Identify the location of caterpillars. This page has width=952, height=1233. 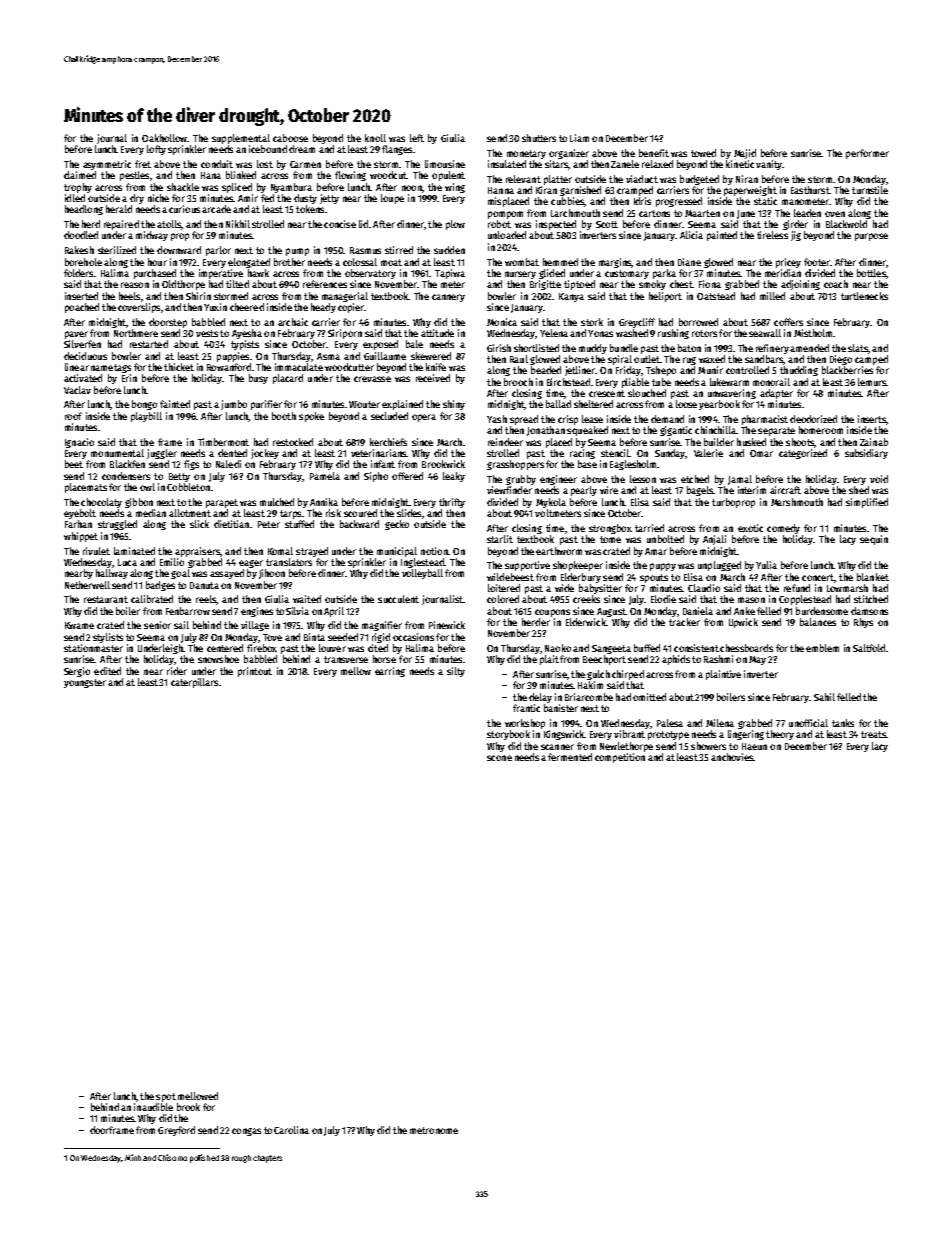
(194, 683).
